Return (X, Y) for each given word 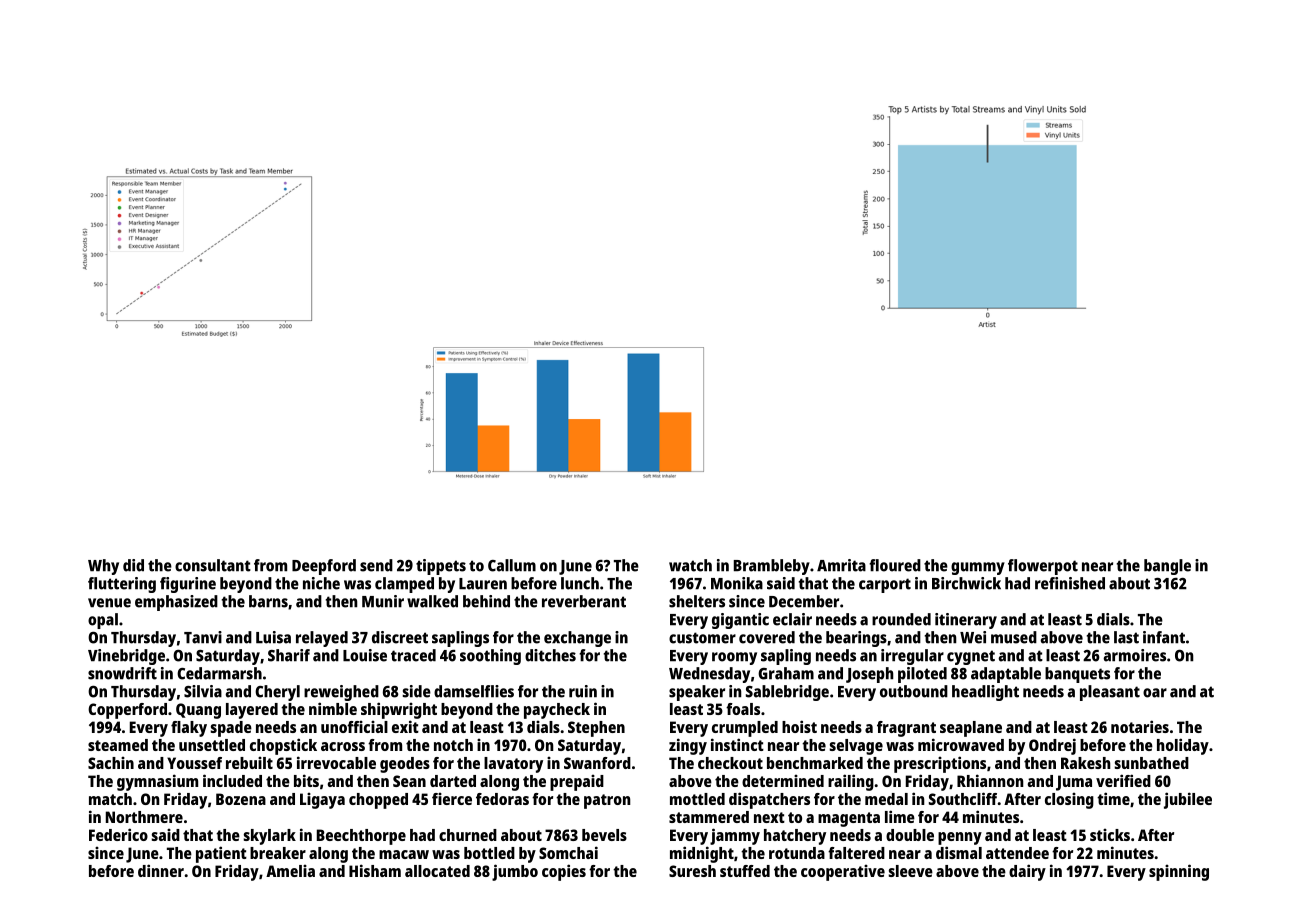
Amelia (290, 871)
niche (321, 583)
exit (405, 726)
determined (783, 781)
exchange (577, 639)
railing (851, 782)
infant (1164, 637)
